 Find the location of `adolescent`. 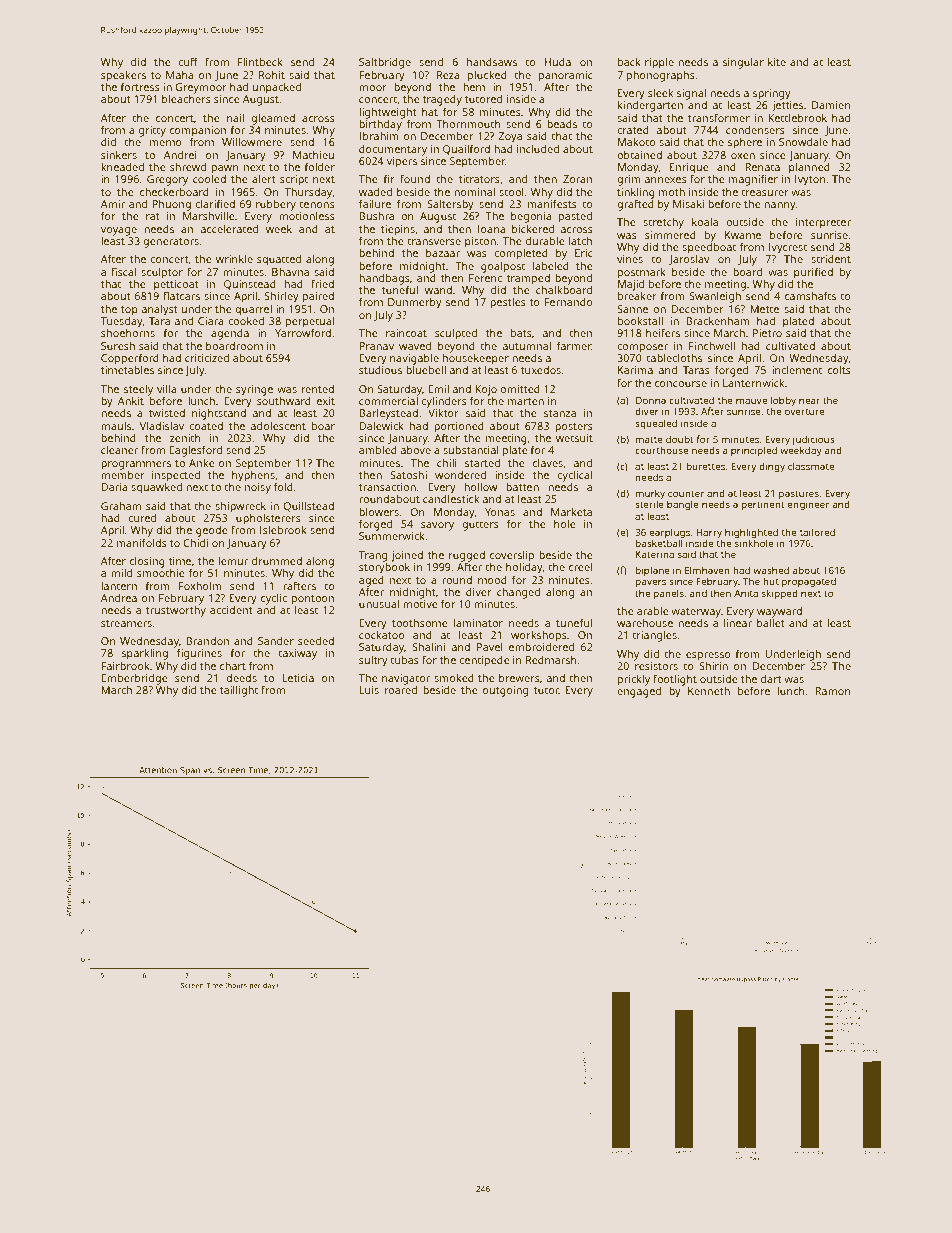

adolescent is located at coordinates (278, 426).
